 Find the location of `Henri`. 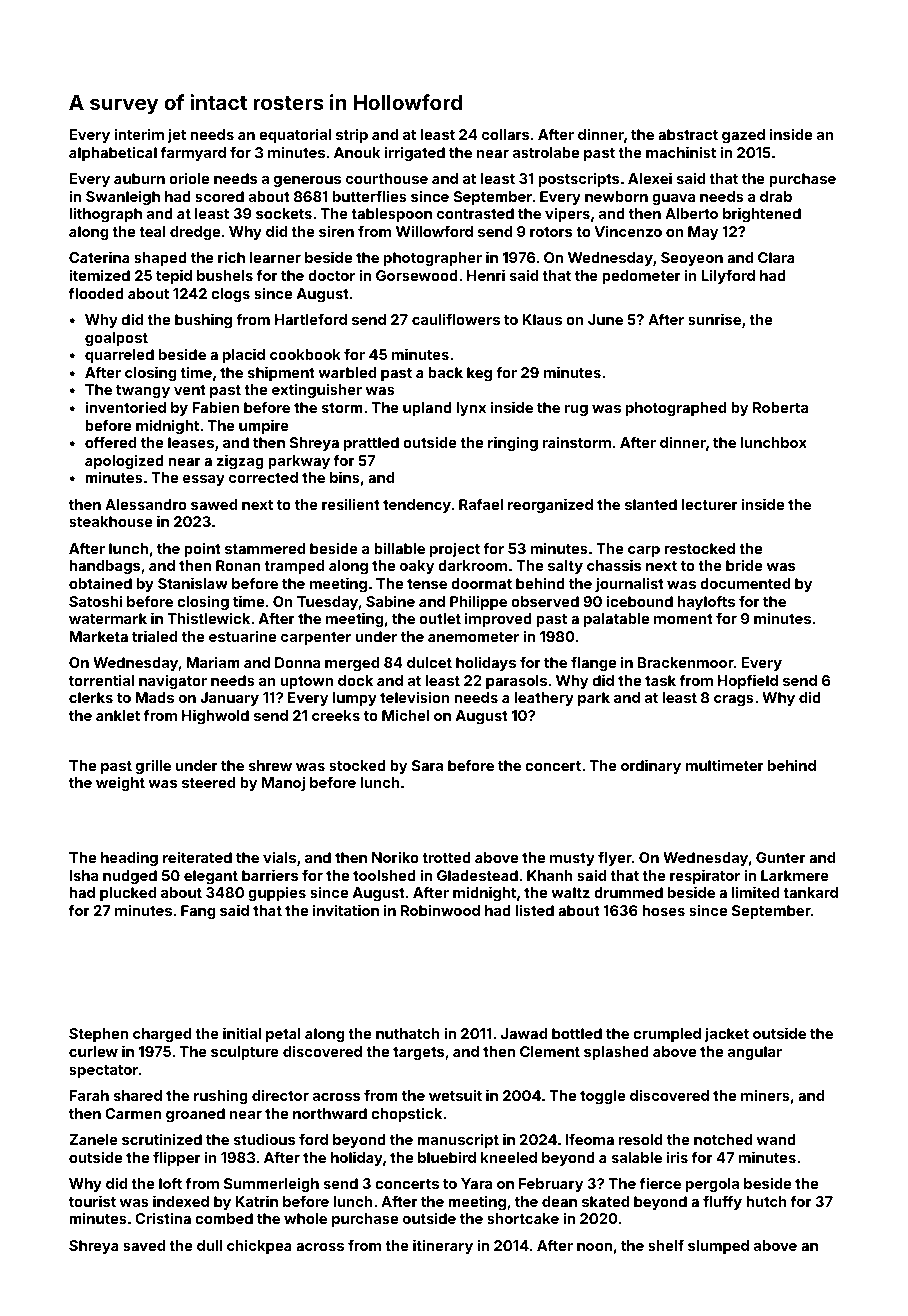

Henri is located at coordinates (486, 275).
